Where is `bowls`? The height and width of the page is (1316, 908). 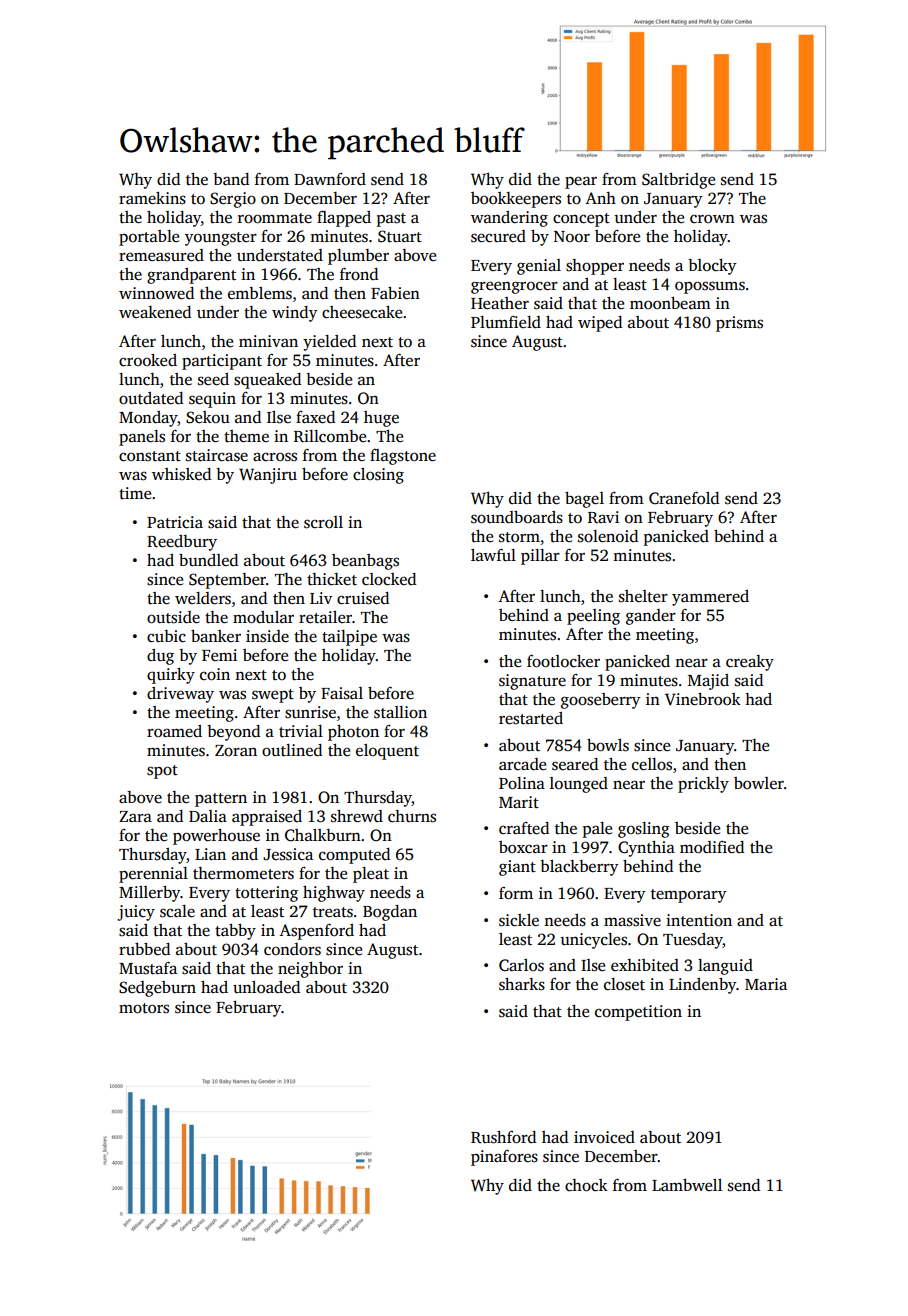
bowls is located at coordinates (608, 745).
